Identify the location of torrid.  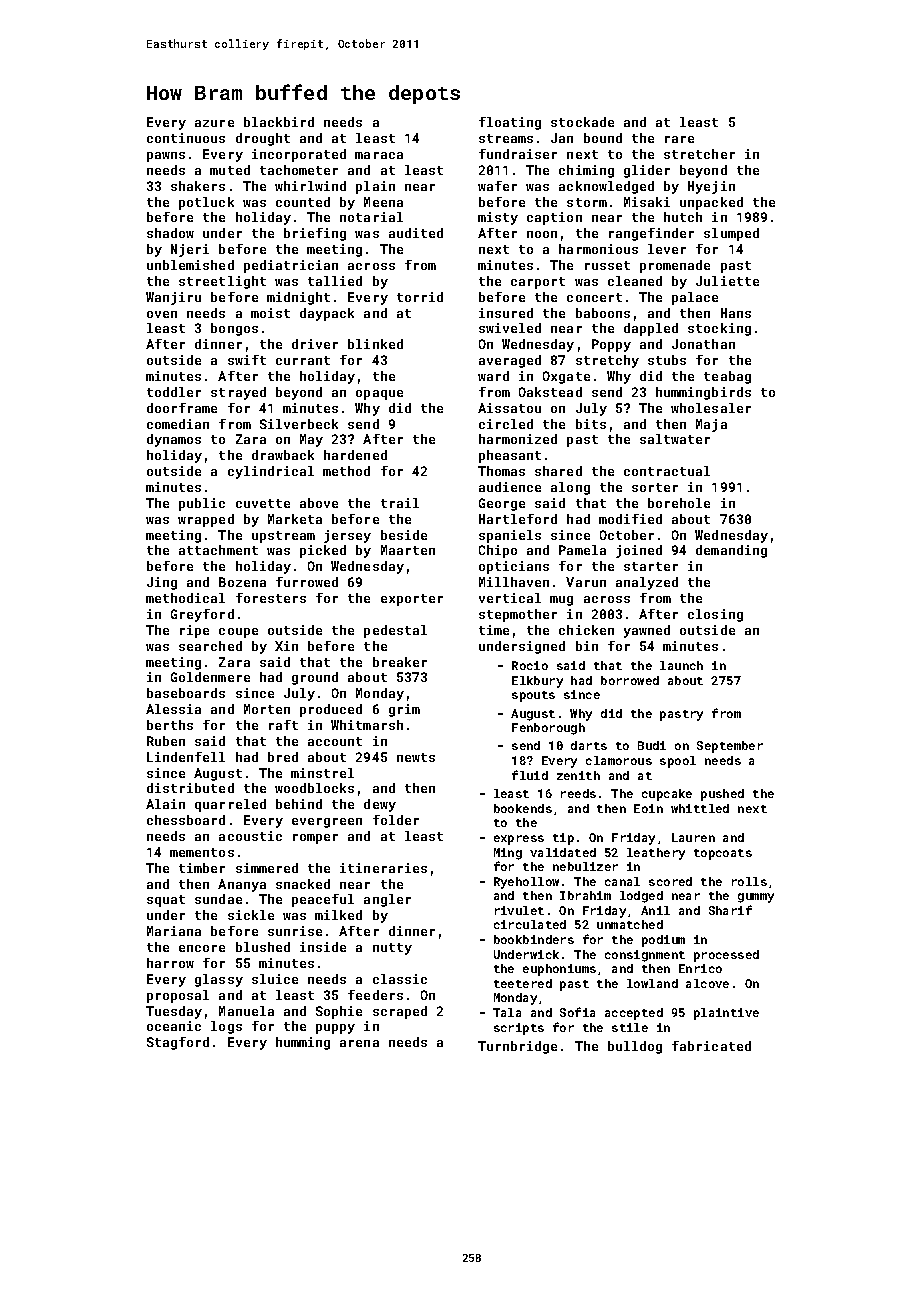
(420, 297).
